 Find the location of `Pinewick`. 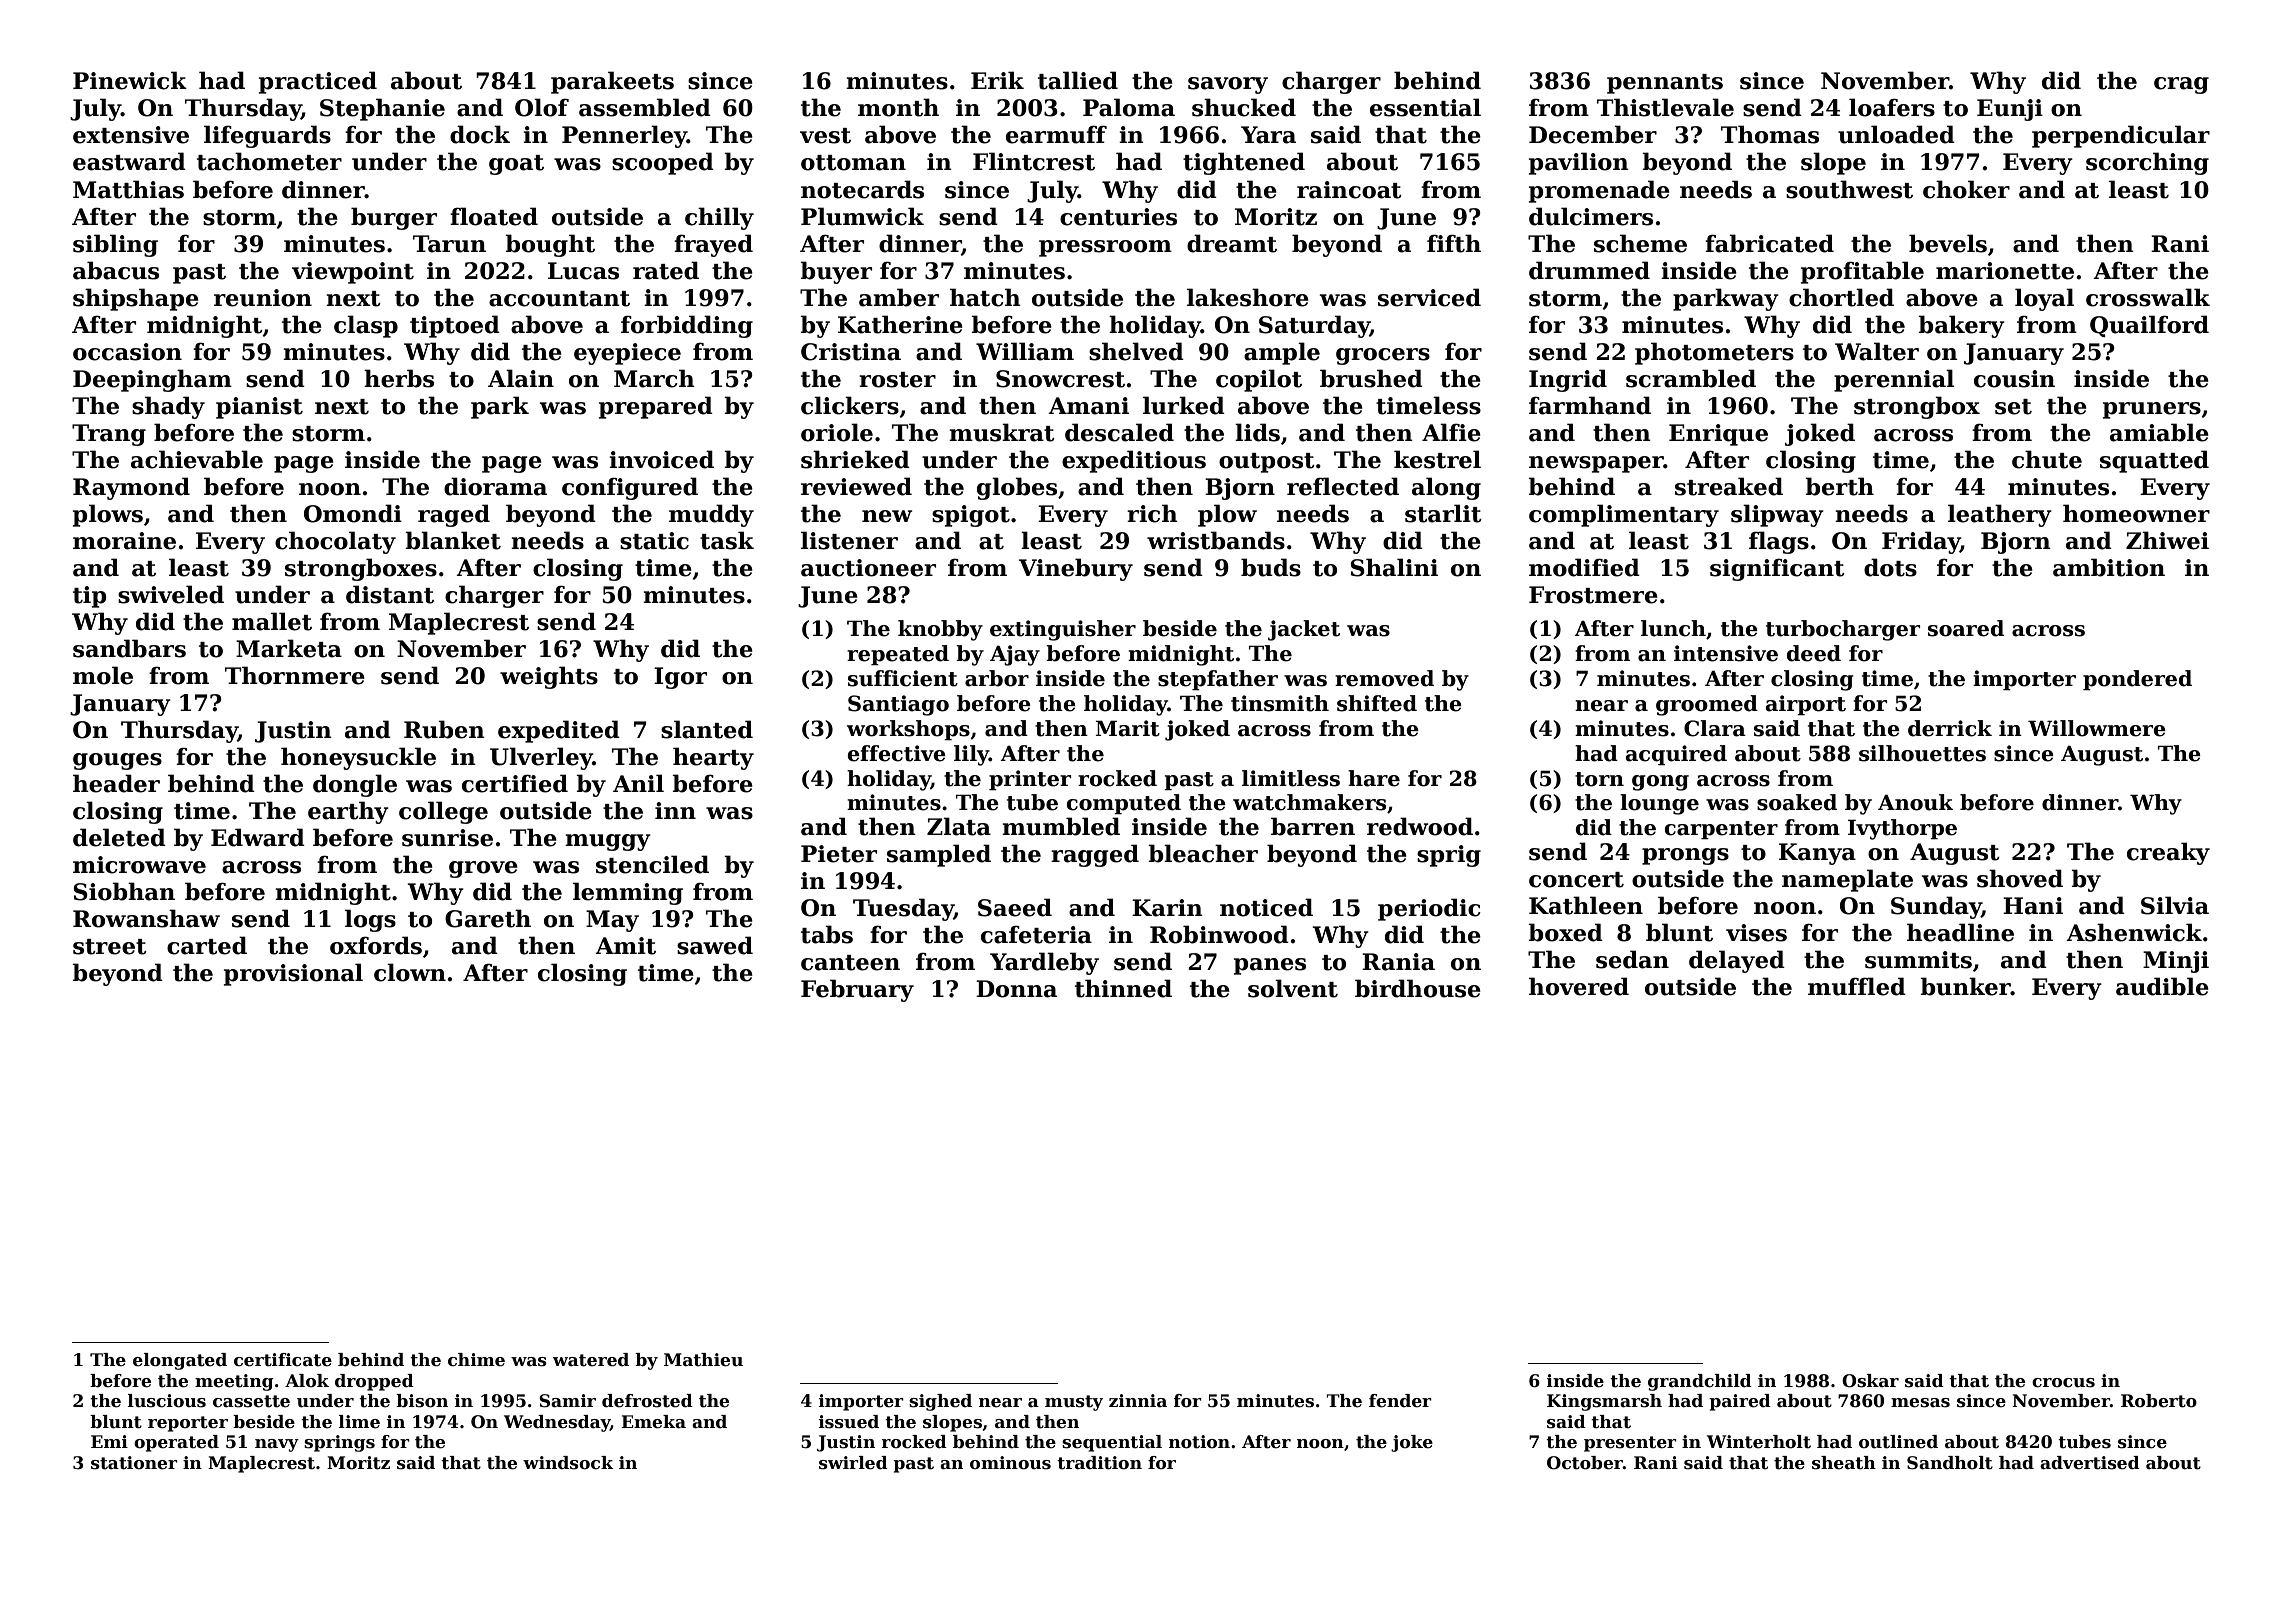

Pinewick is located at coordinates (130, 80).
